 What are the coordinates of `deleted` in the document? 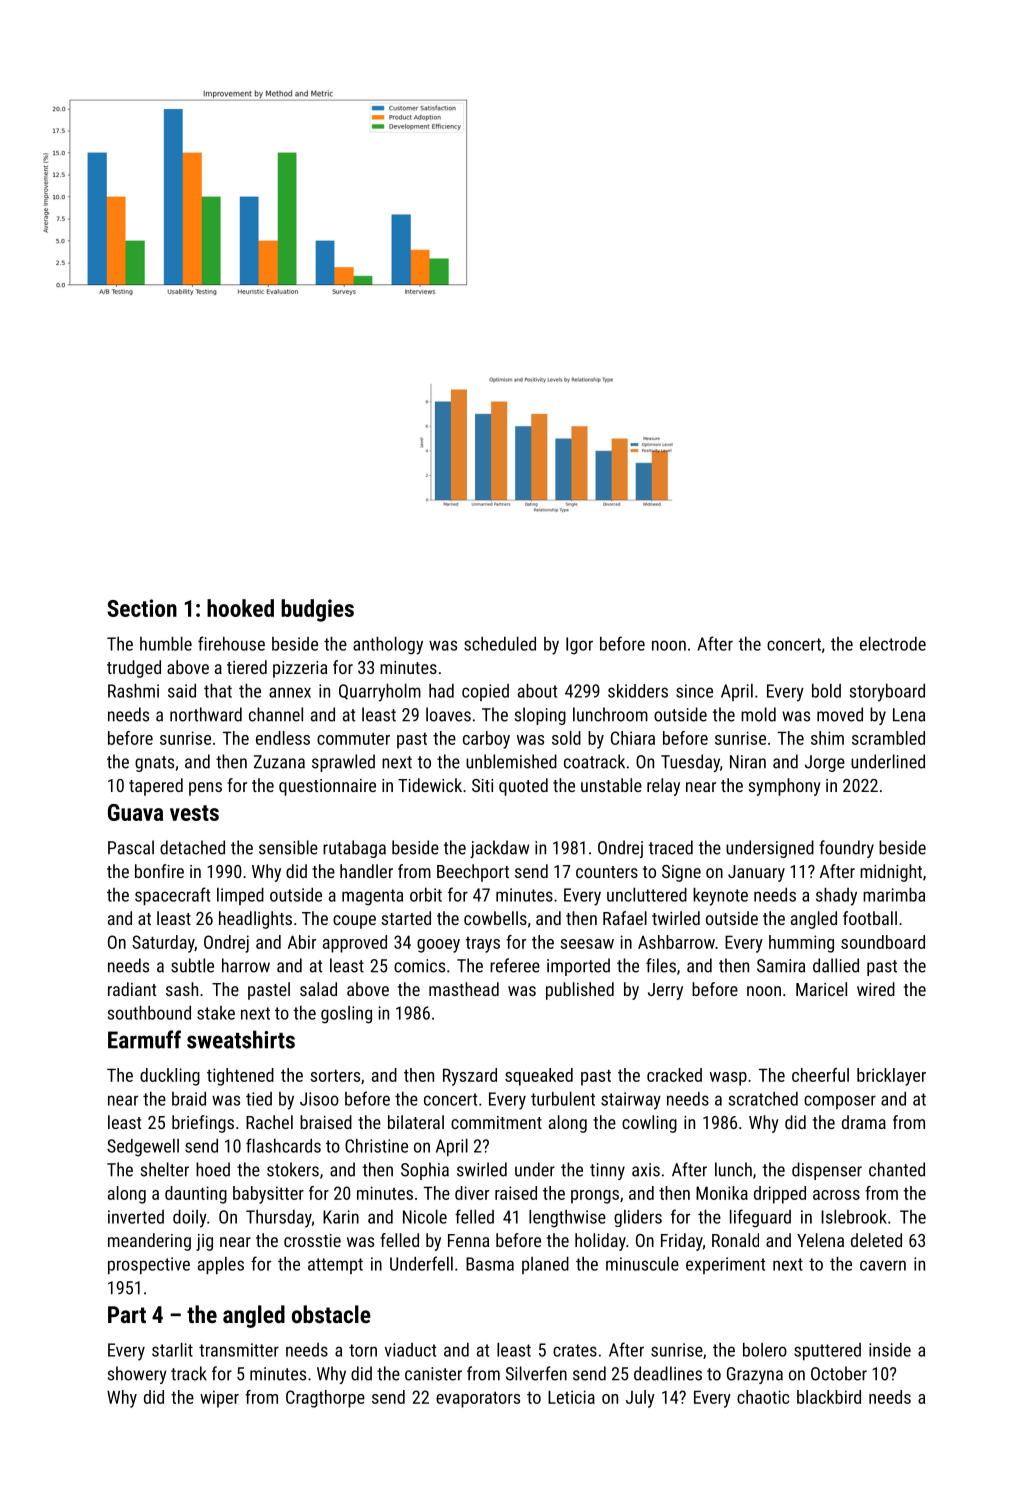 It's located at (876, 1240).
